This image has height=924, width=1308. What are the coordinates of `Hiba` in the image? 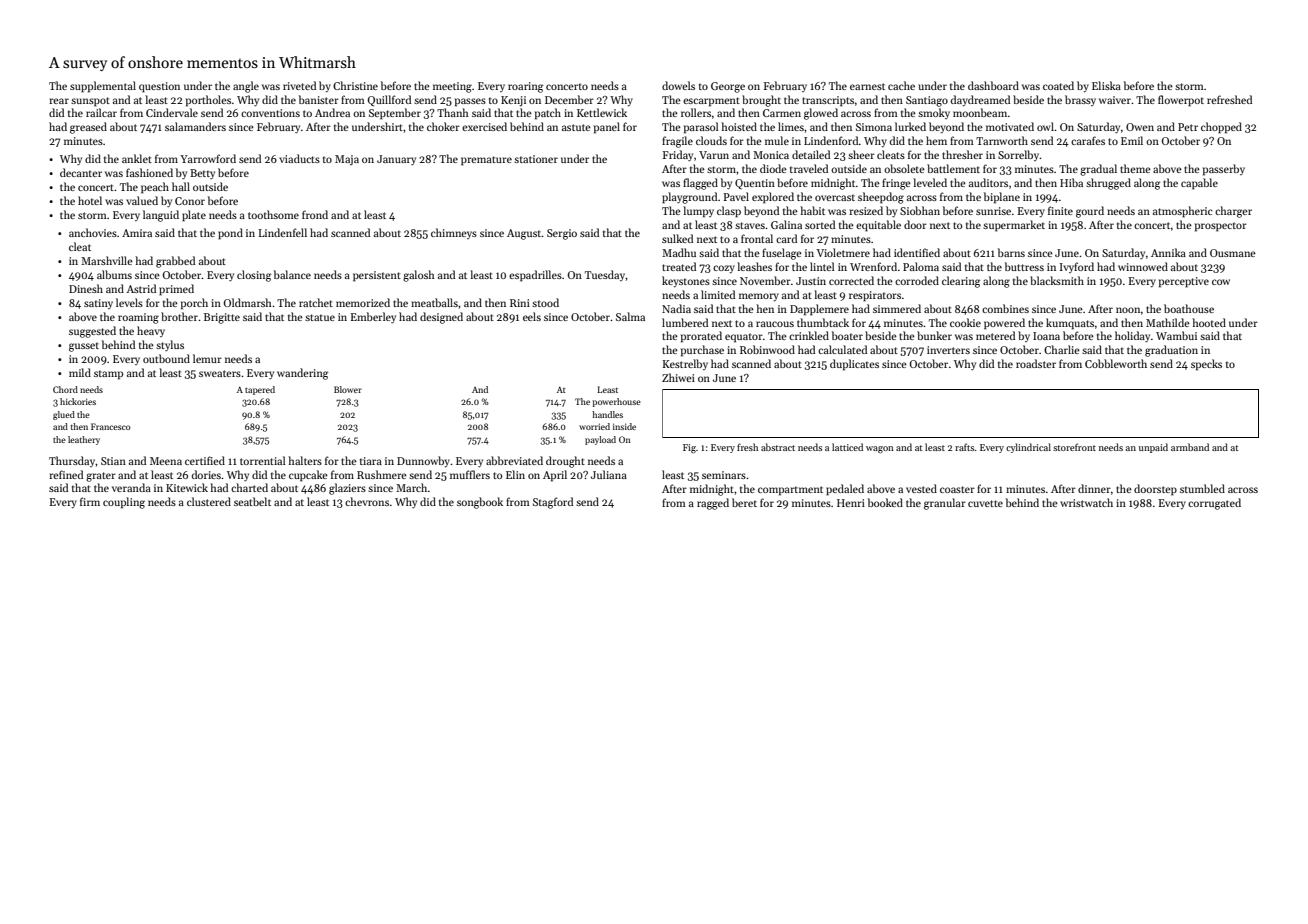 It's located at (1071, 182).
